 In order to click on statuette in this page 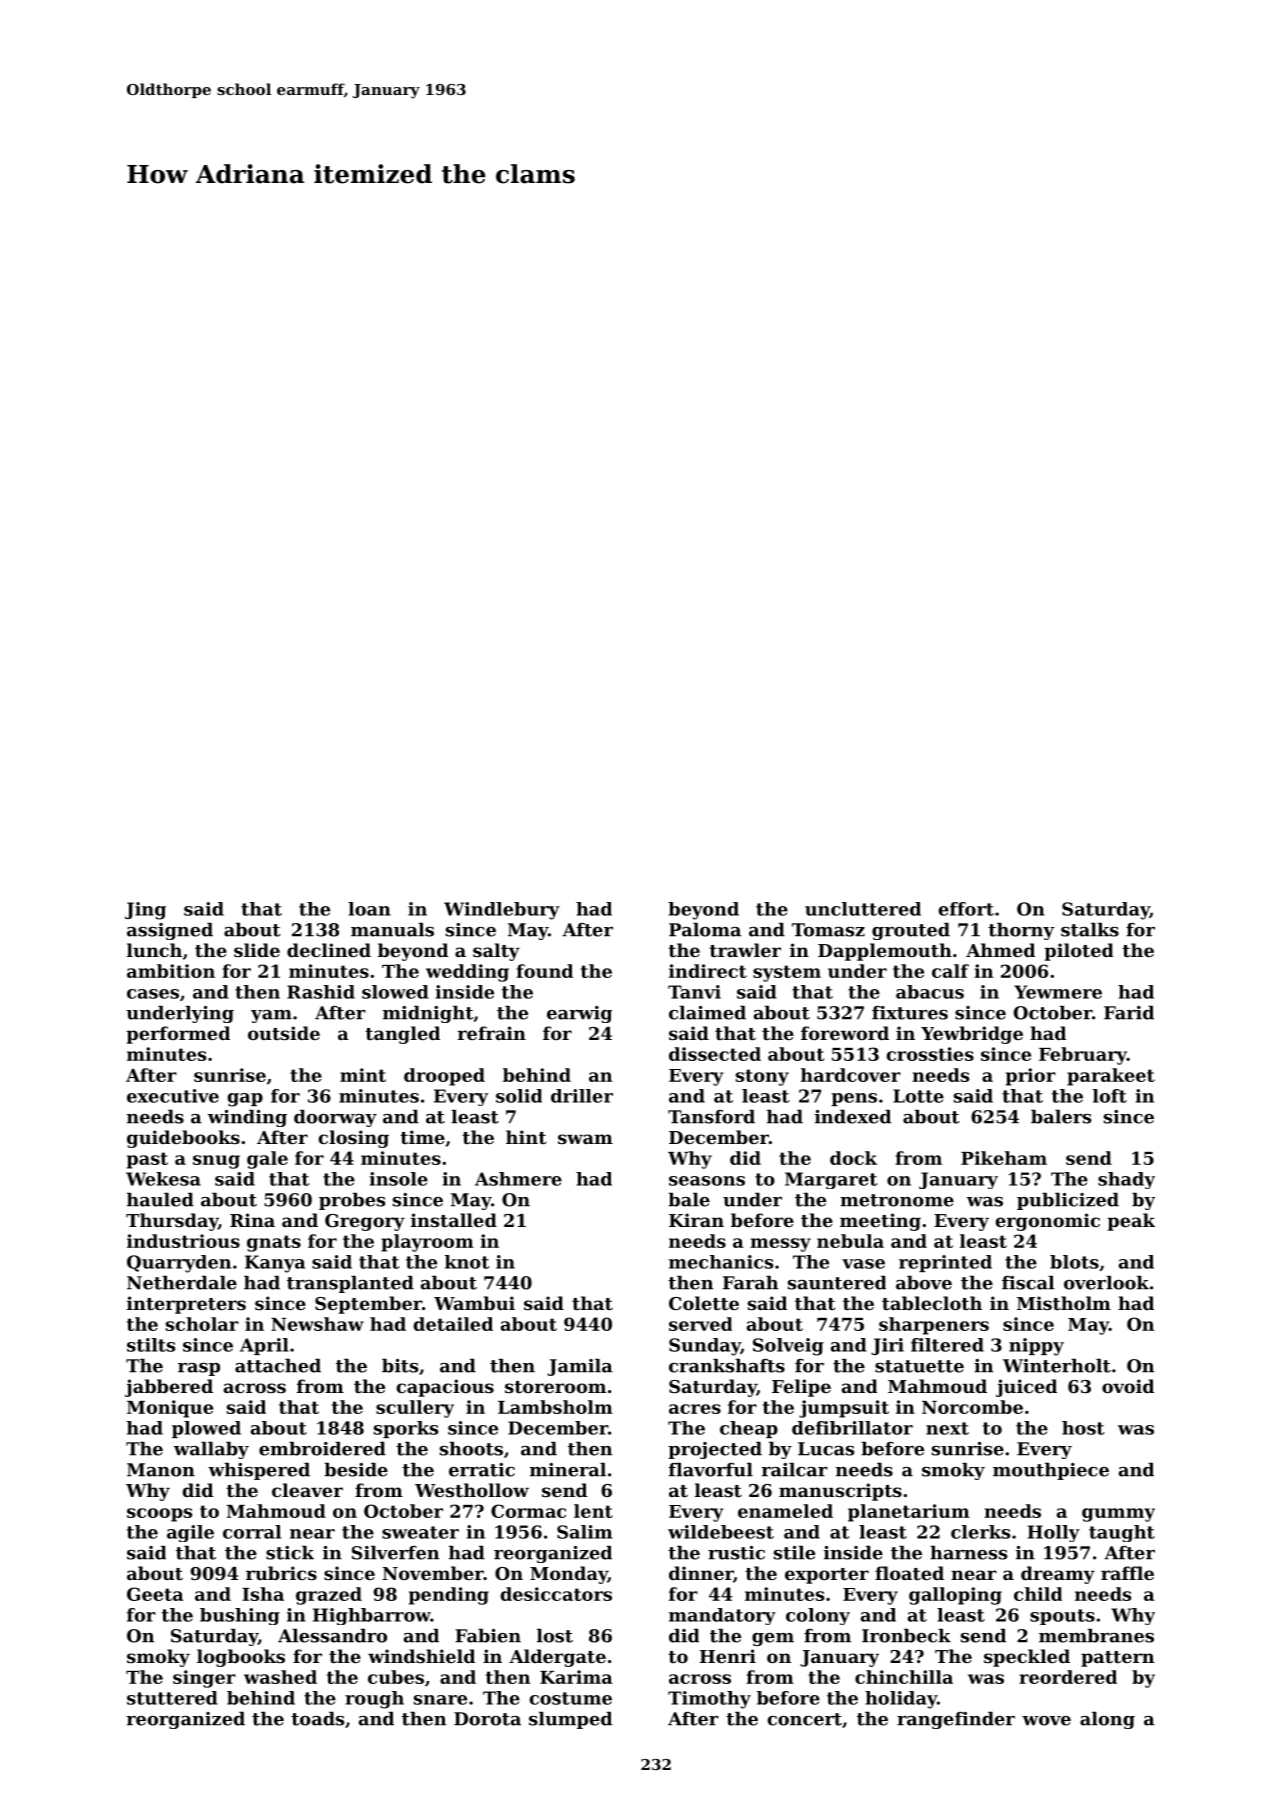, I will do `click(919, 1366)`.
